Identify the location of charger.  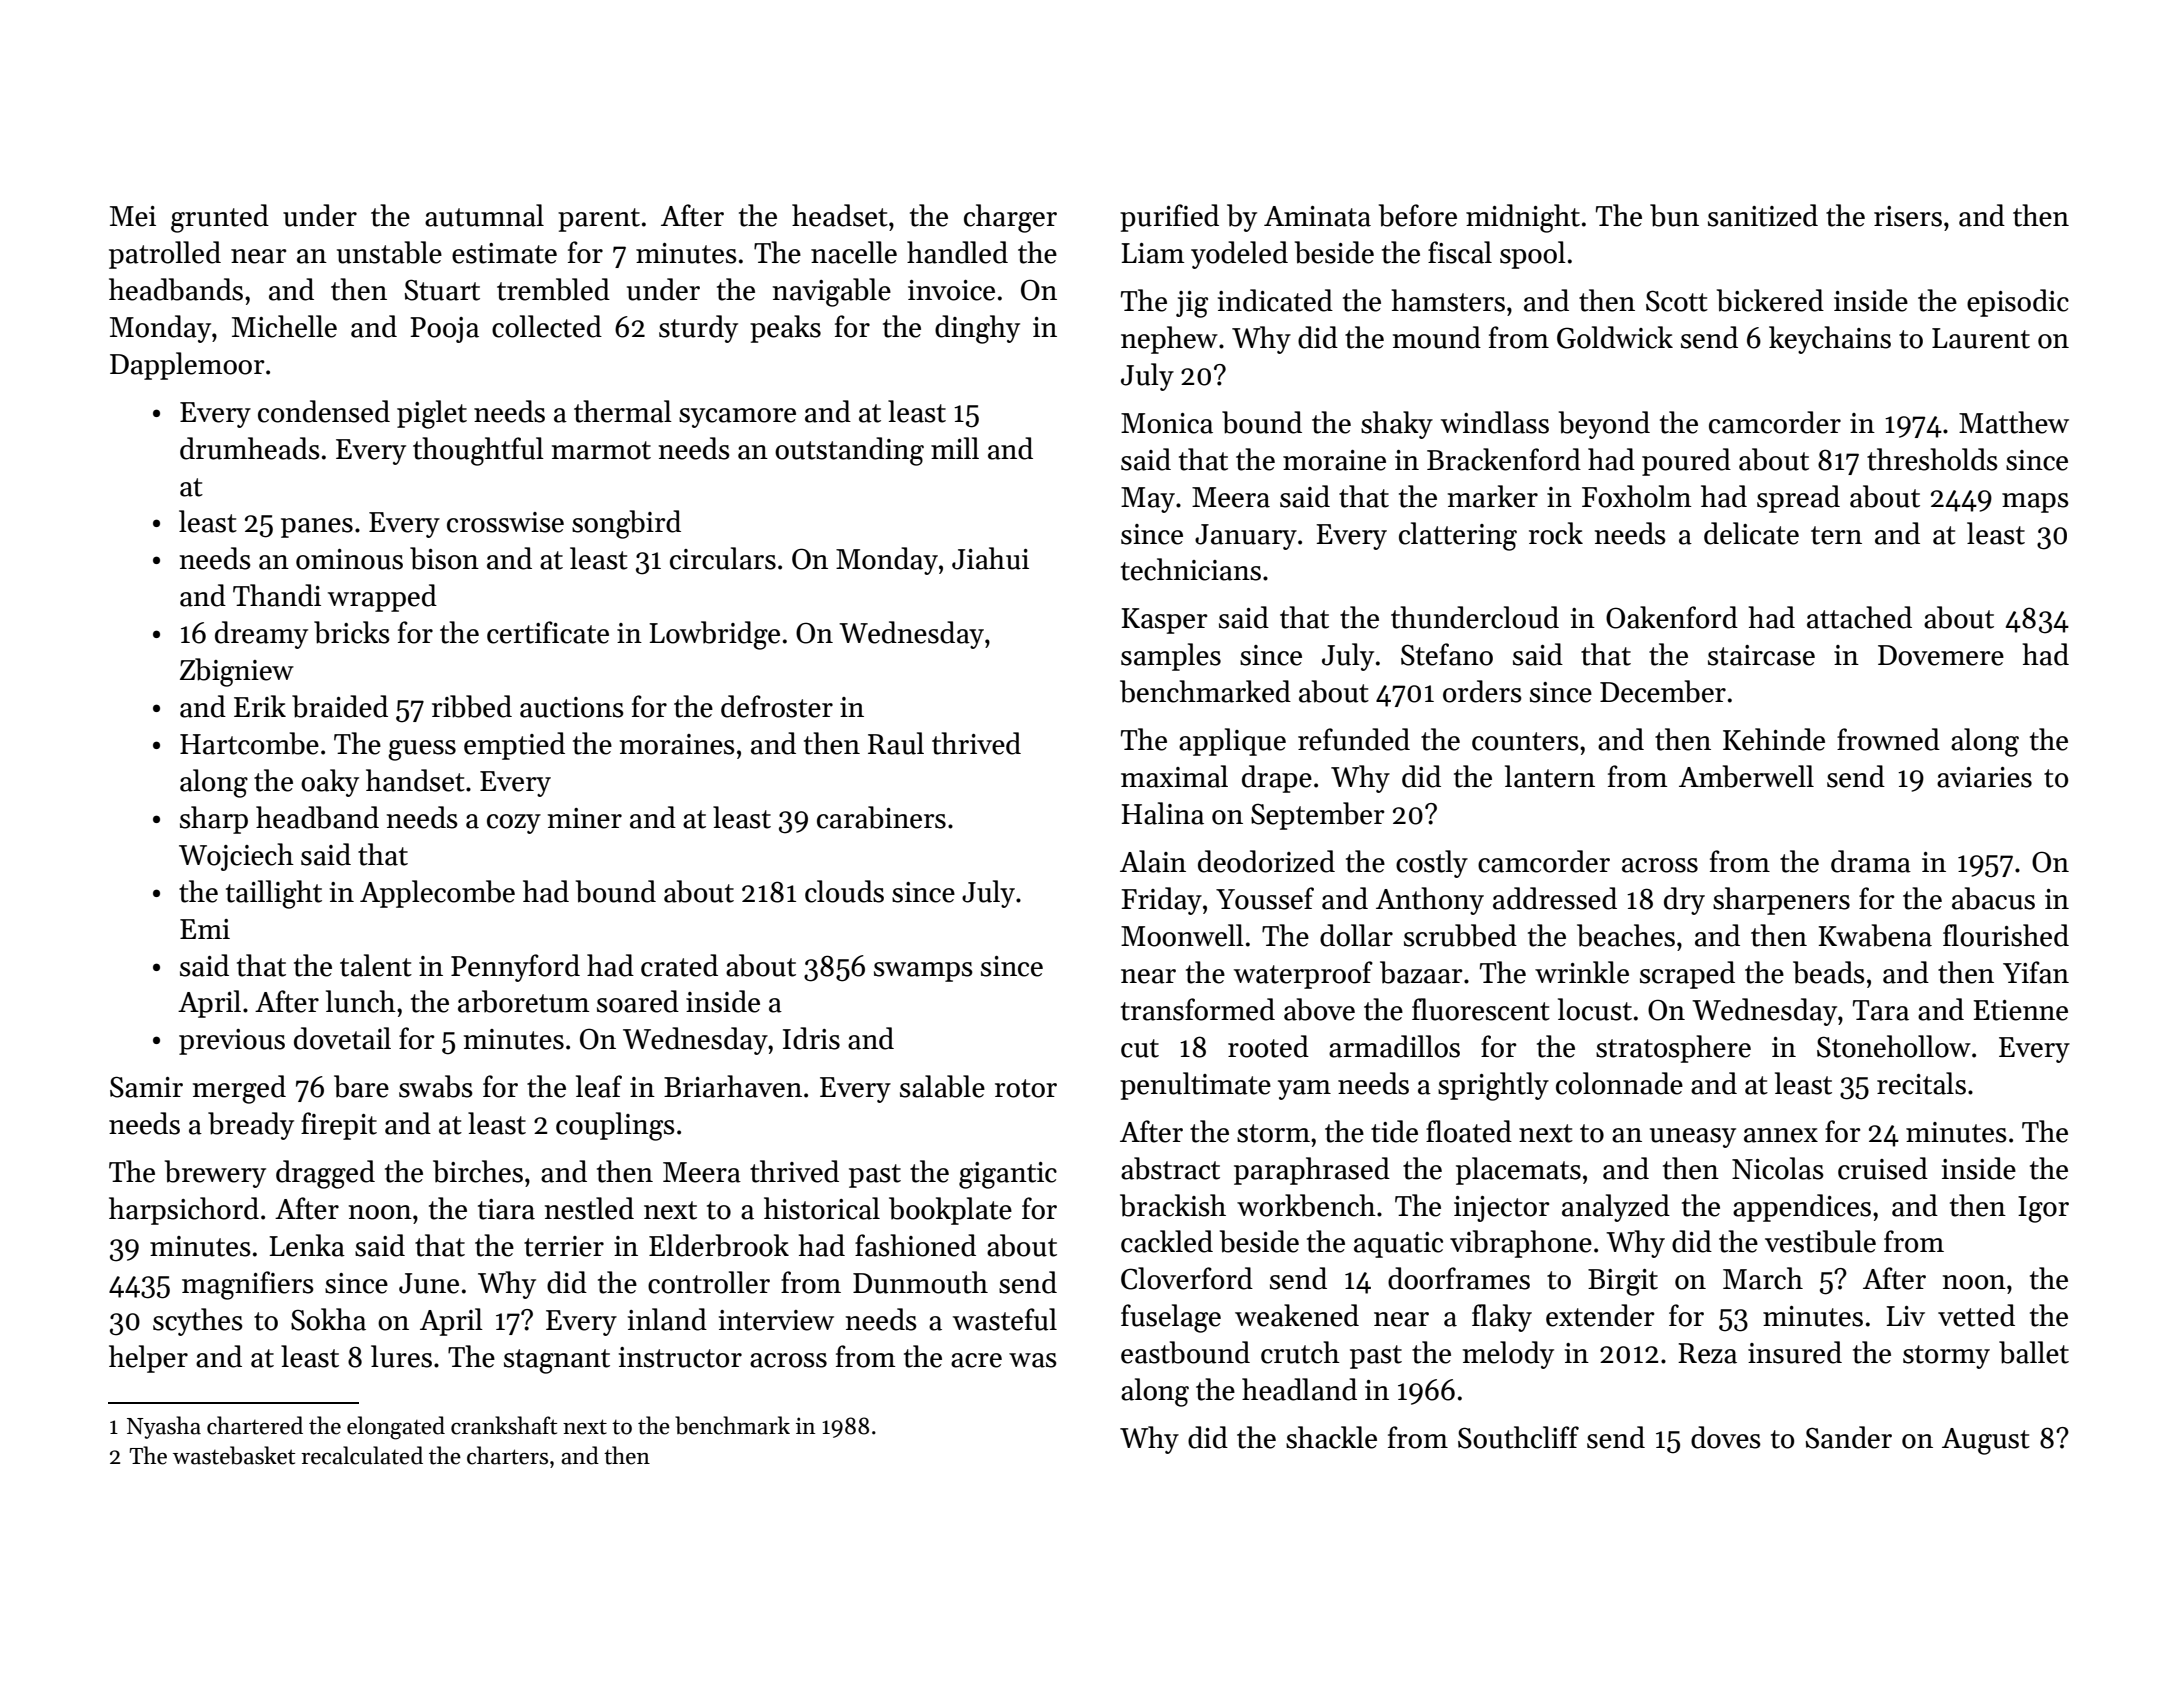
(1010, 218).
